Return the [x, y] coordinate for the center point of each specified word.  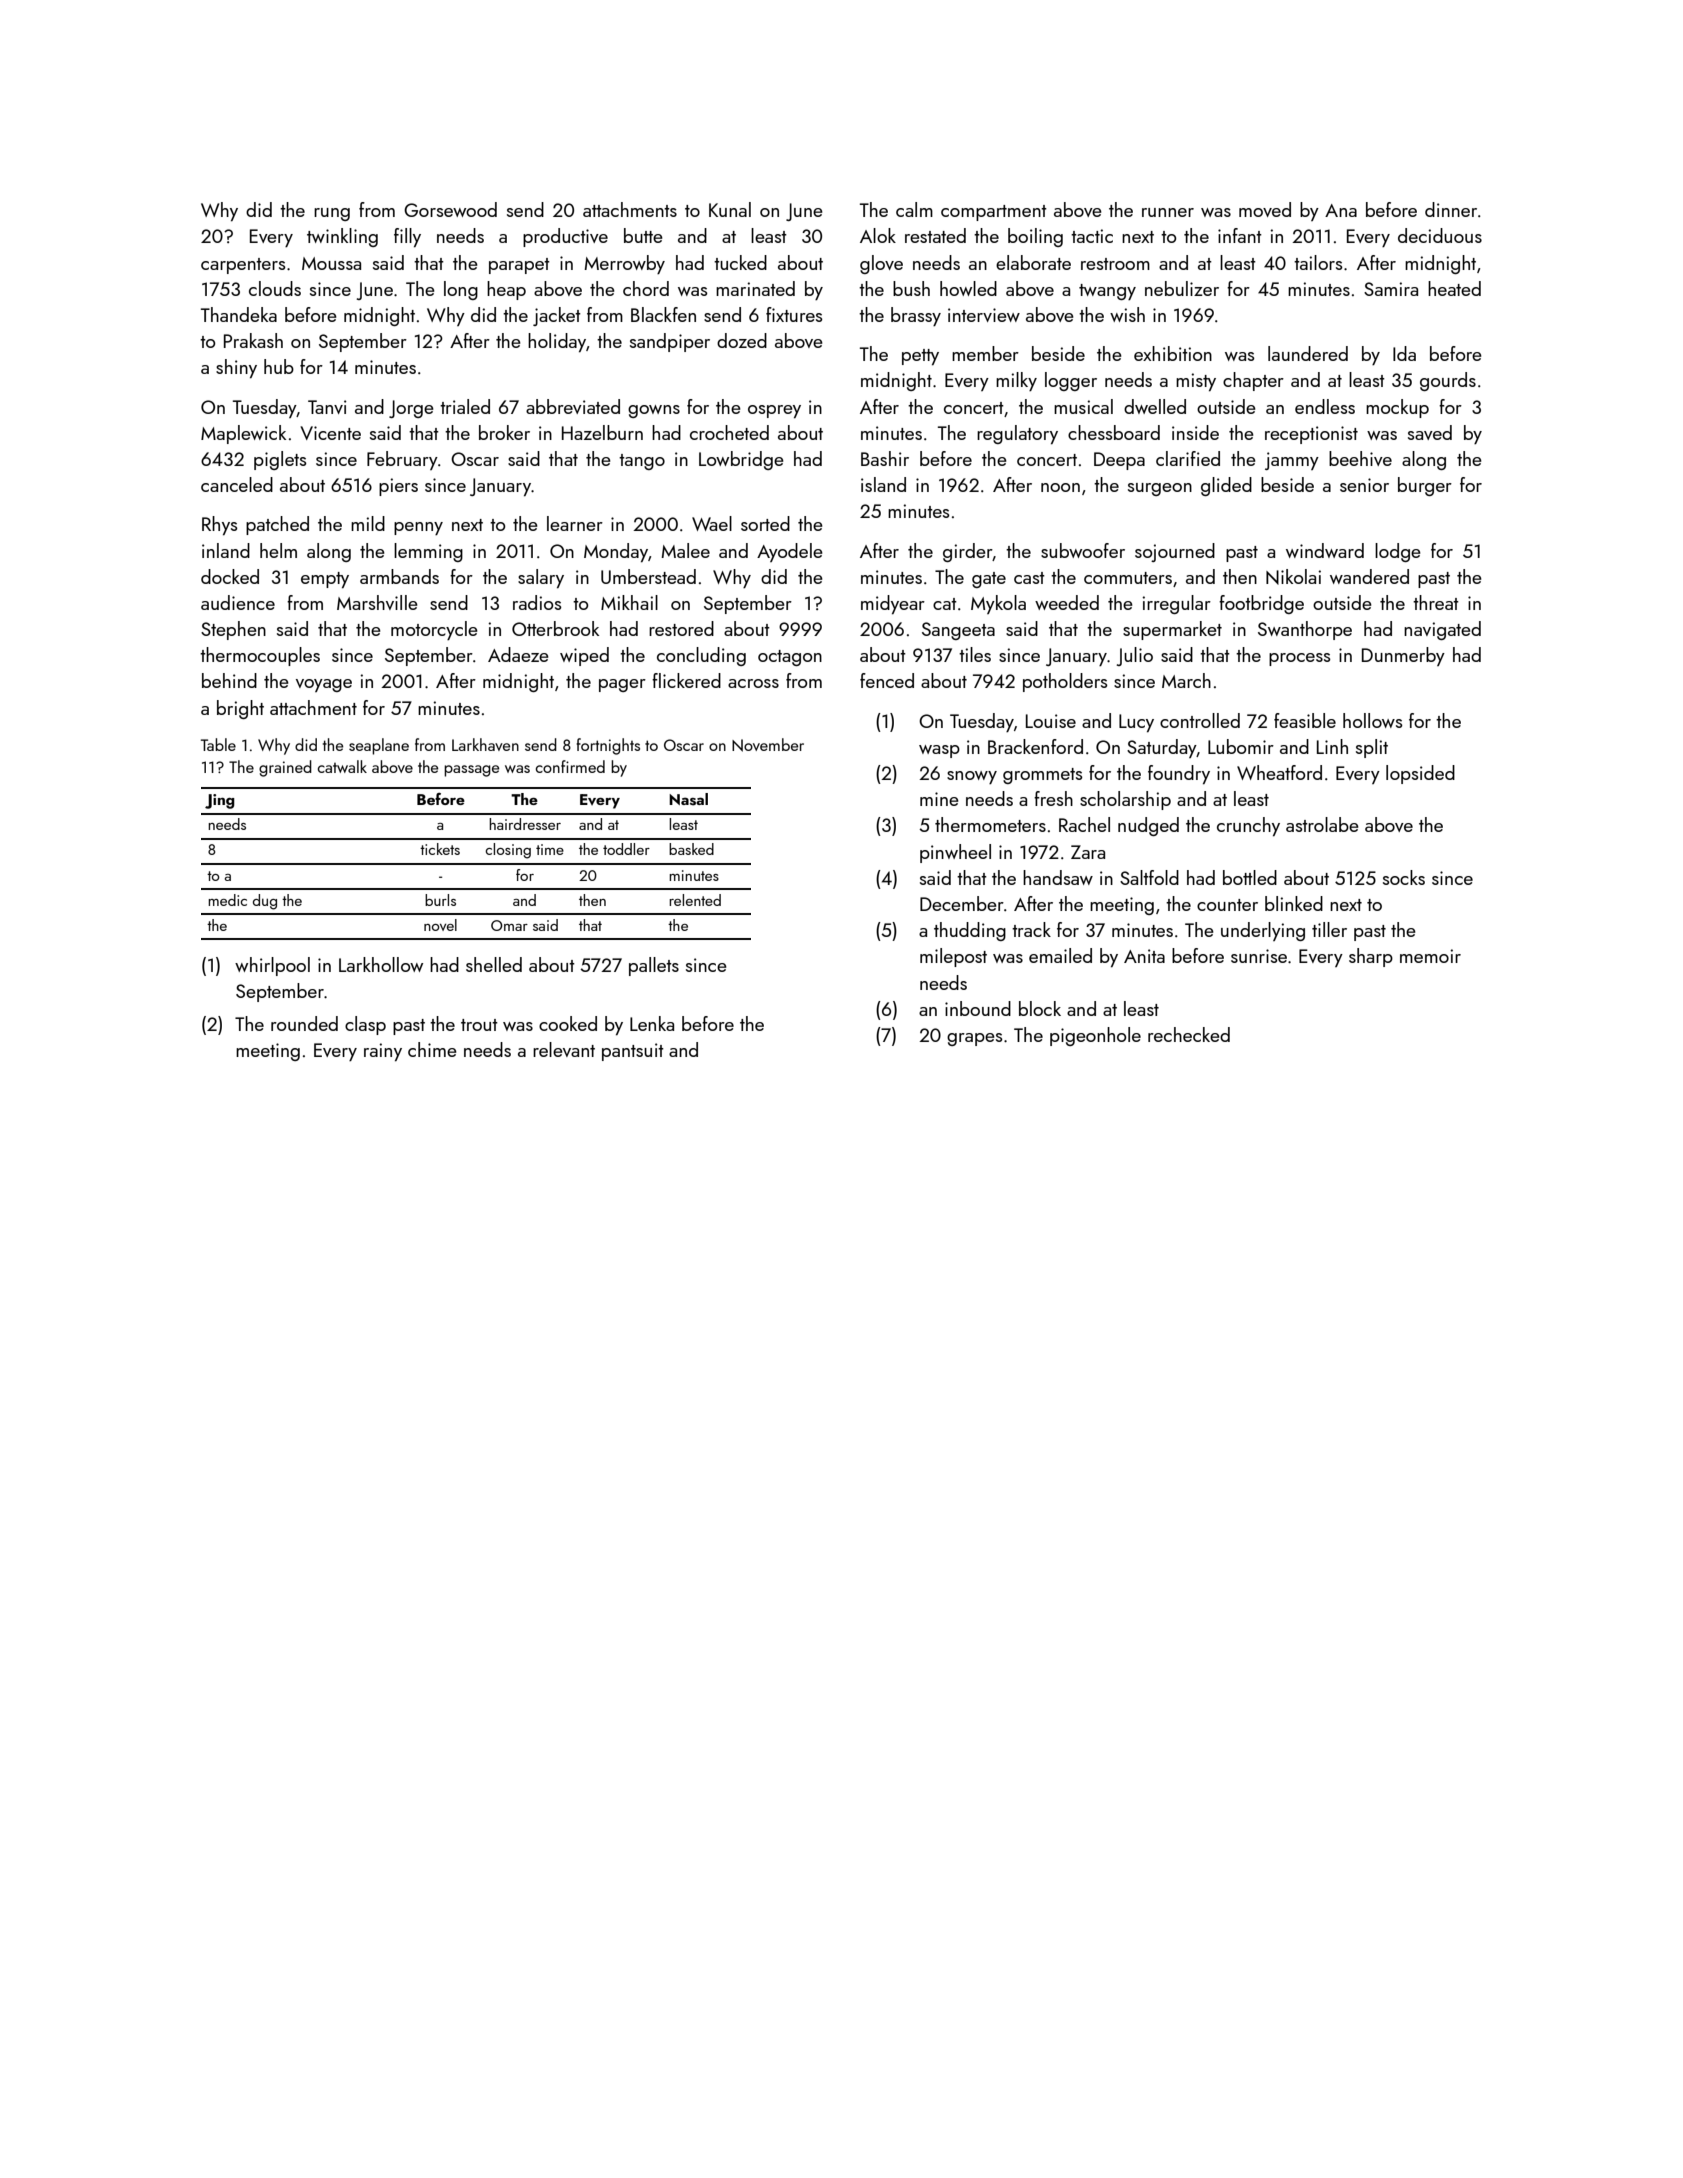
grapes [975, 1039]
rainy [383, 1052]
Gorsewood [450, 209]
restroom [1115, 264]
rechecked [1189, 1034]
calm [914, 209]
